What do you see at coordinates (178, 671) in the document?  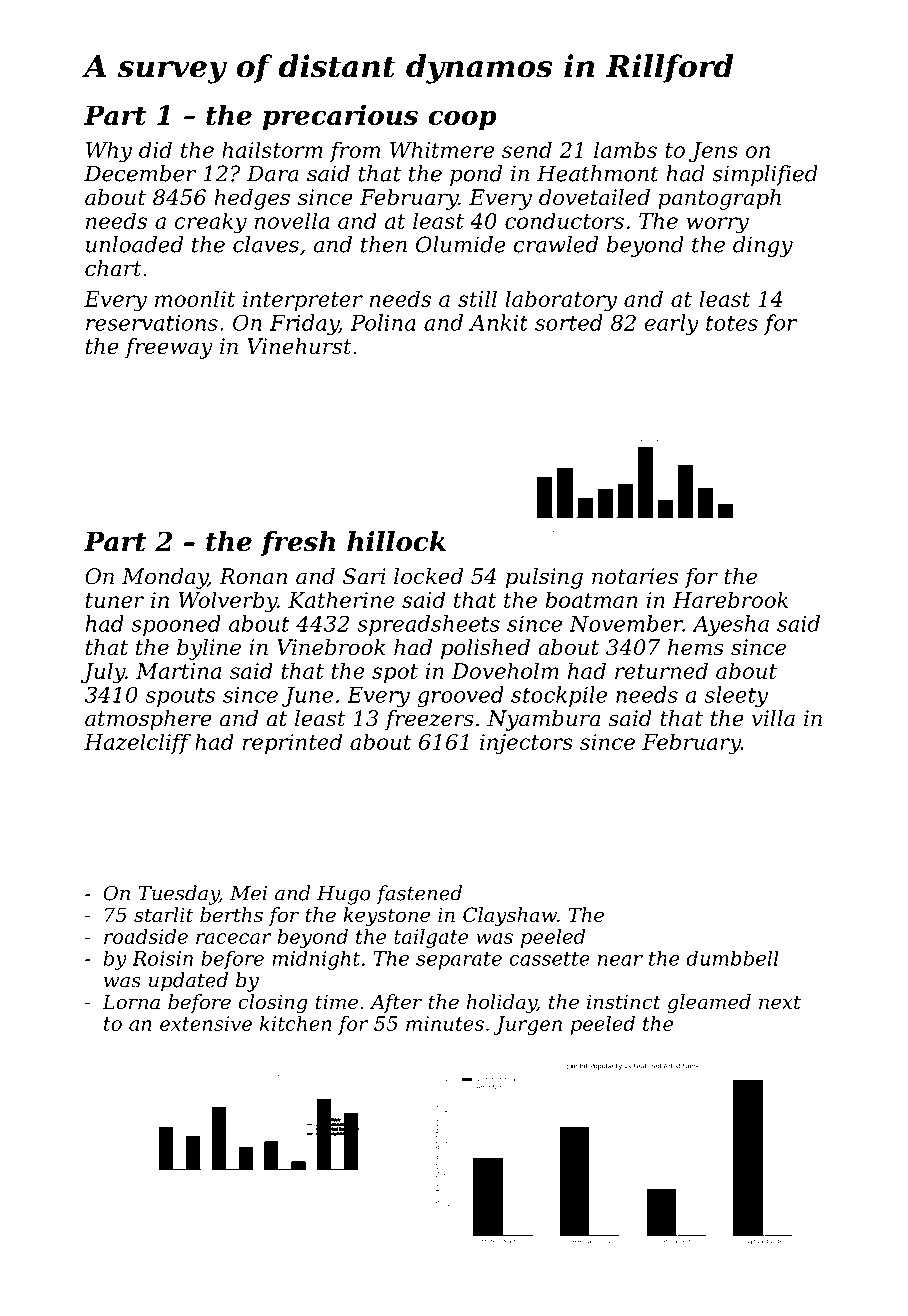 I see `Martina` at bounding box center [178, 671].
